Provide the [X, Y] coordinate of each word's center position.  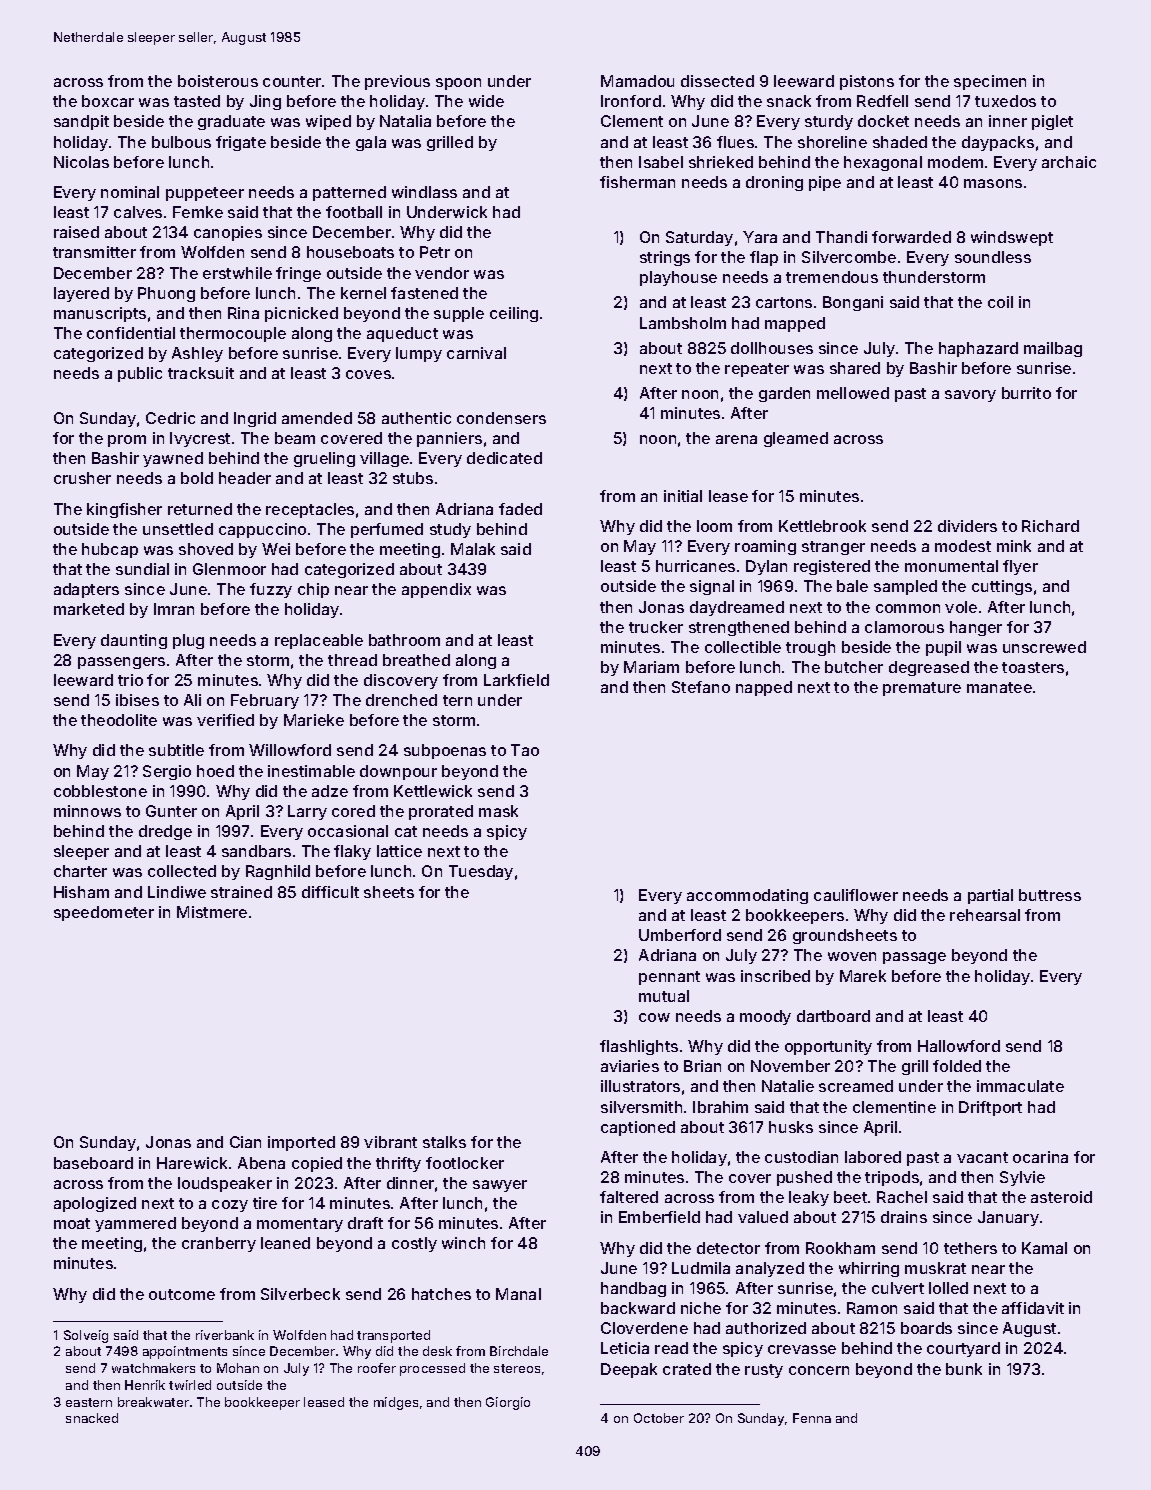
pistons [867, 82]
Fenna [812, 1418]
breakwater [153, 1402]
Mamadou [637, 81]
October [659, 1418]
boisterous [218, 81]
